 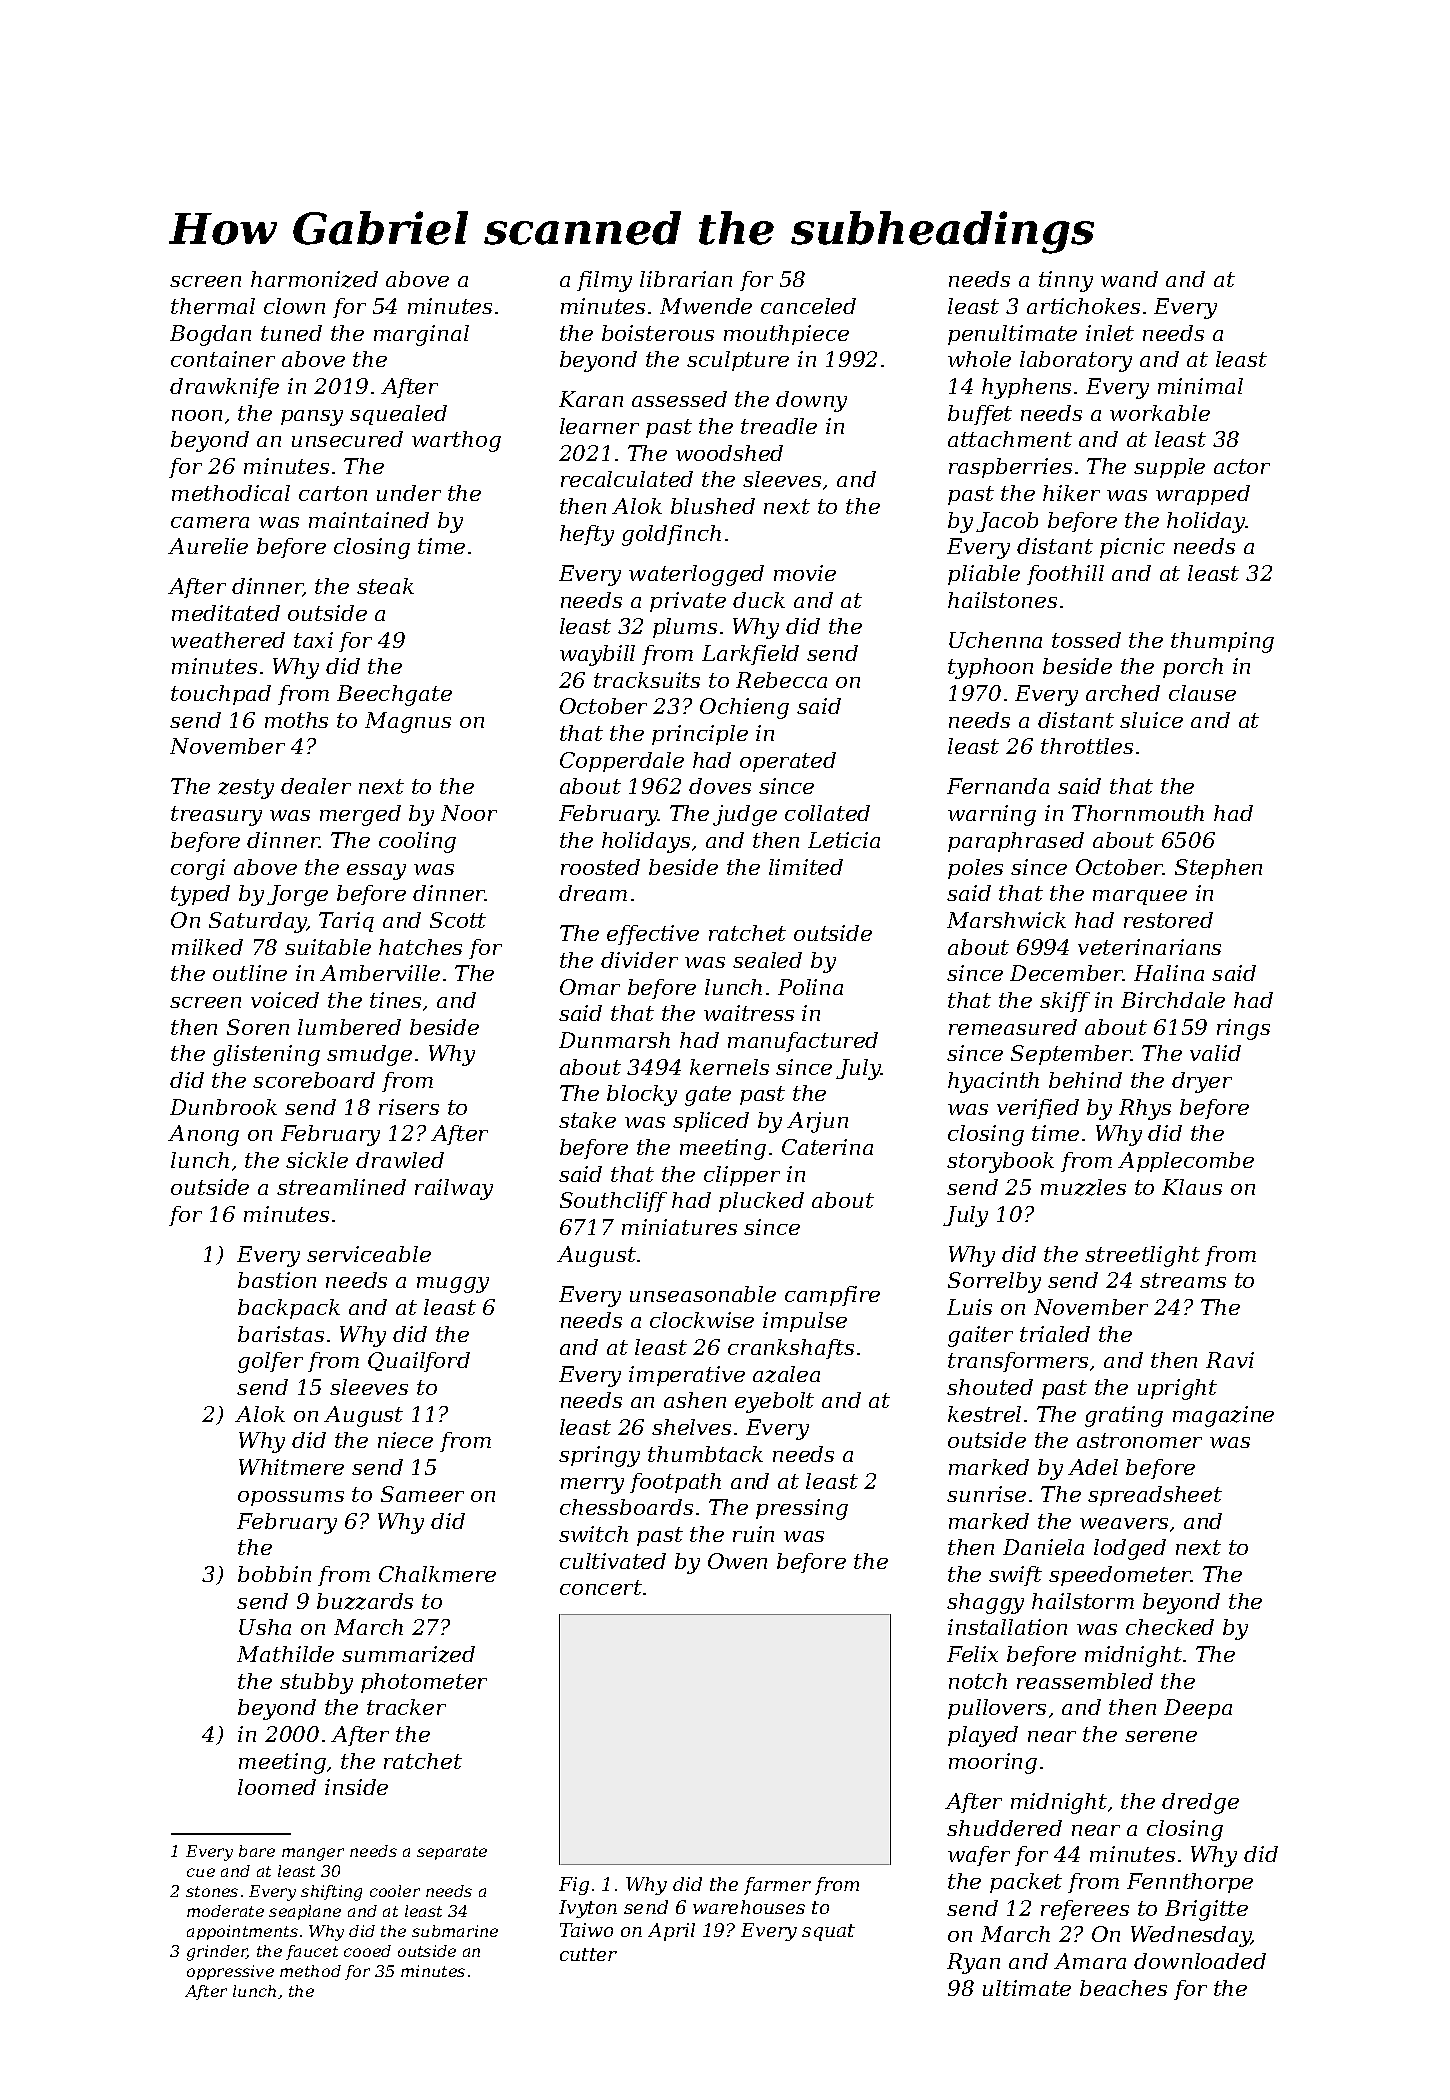 What do you see at coordinates (314, 279) in the screenshot?
I see `harmonized` at bounding box center [314, 279].
